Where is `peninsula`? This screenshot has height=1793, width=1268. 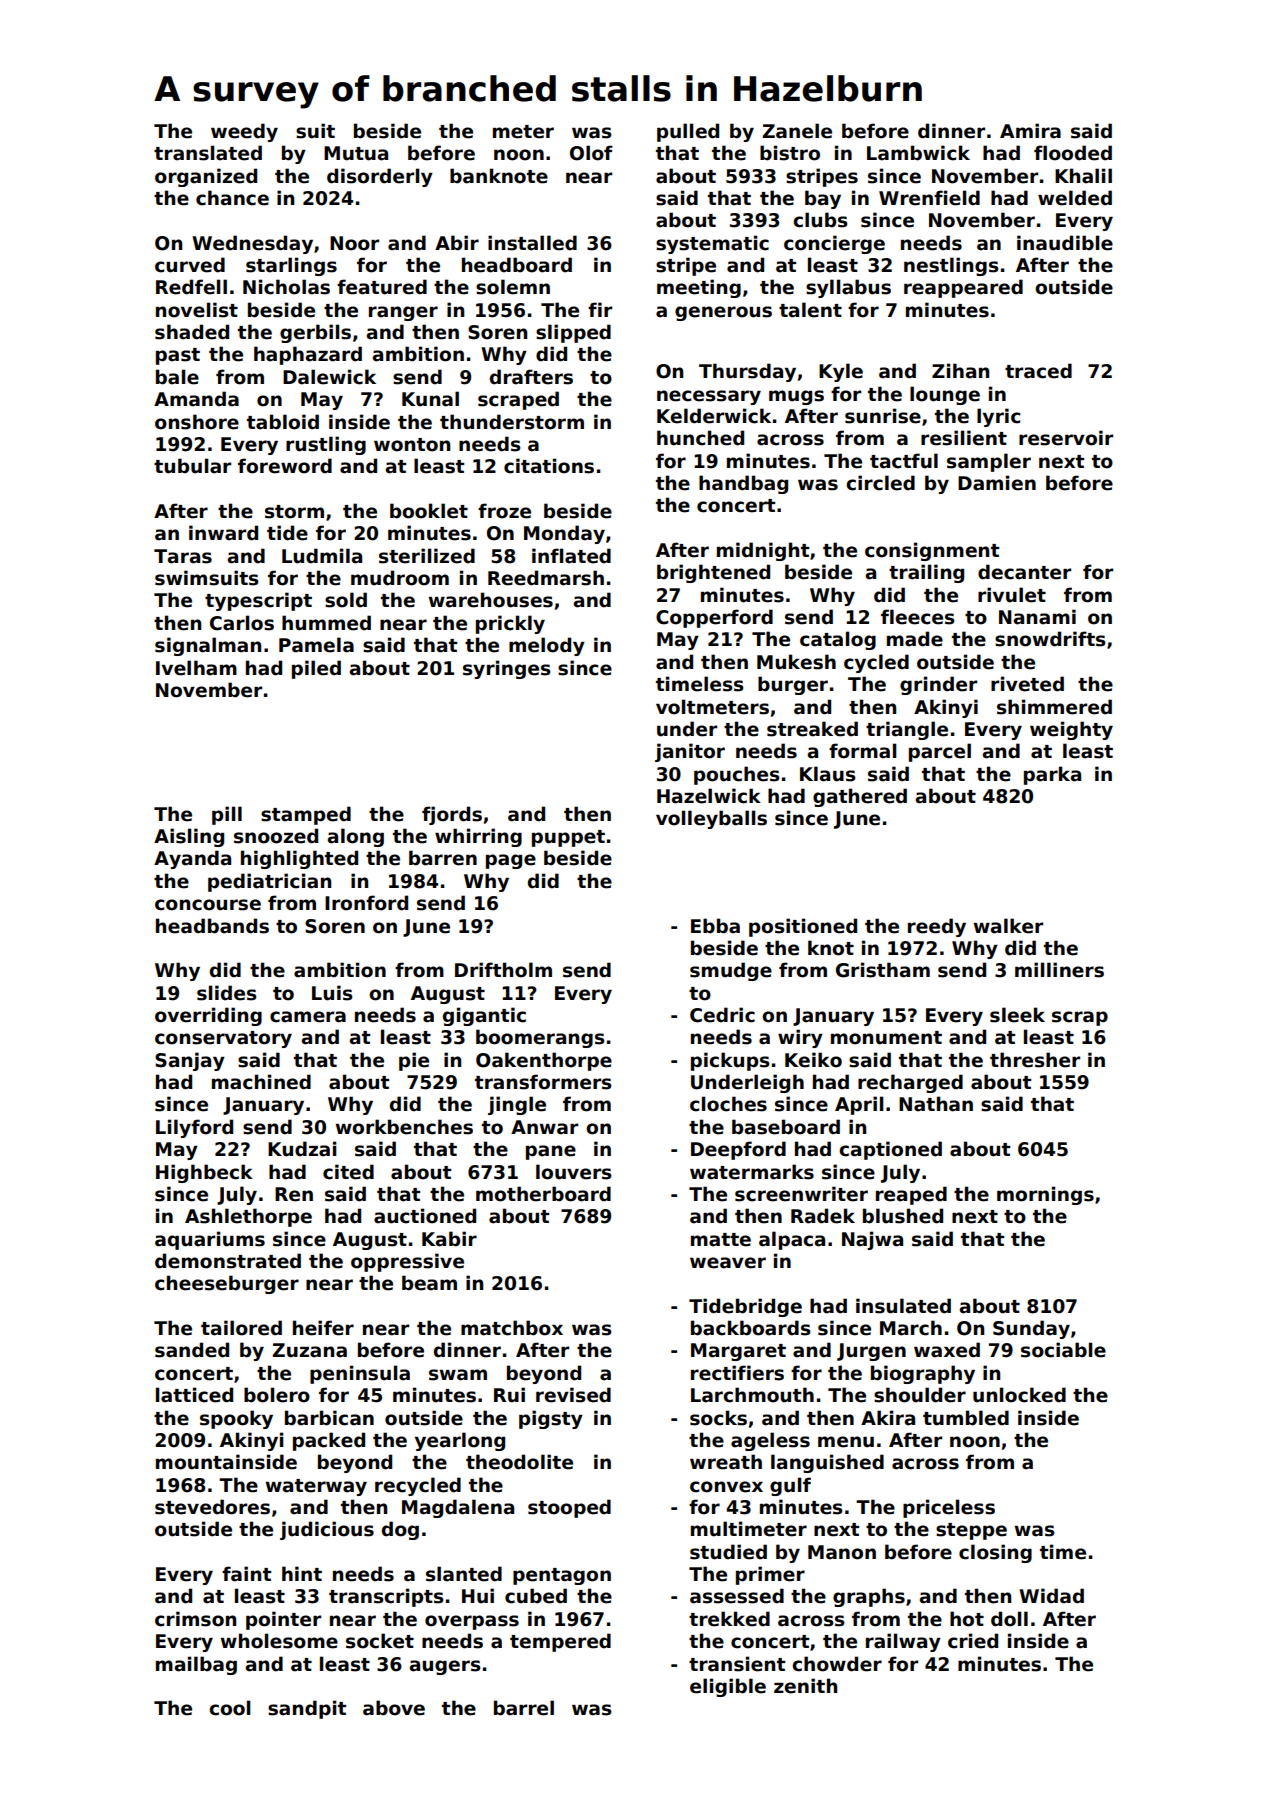 peninsula is located at coordinates (360, 1374).
